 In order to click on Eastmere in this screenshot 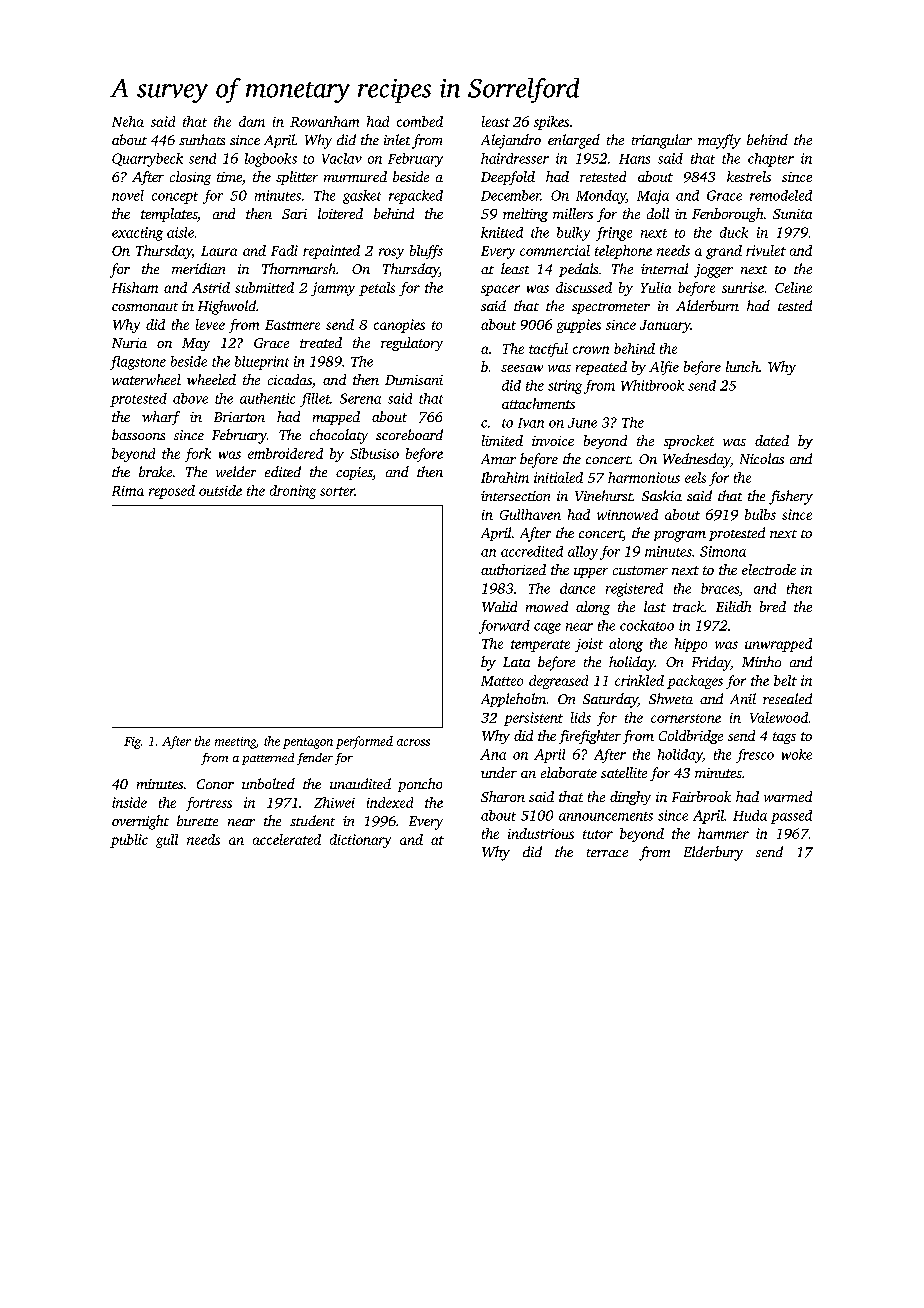, I will do `click(292, 325)`.
